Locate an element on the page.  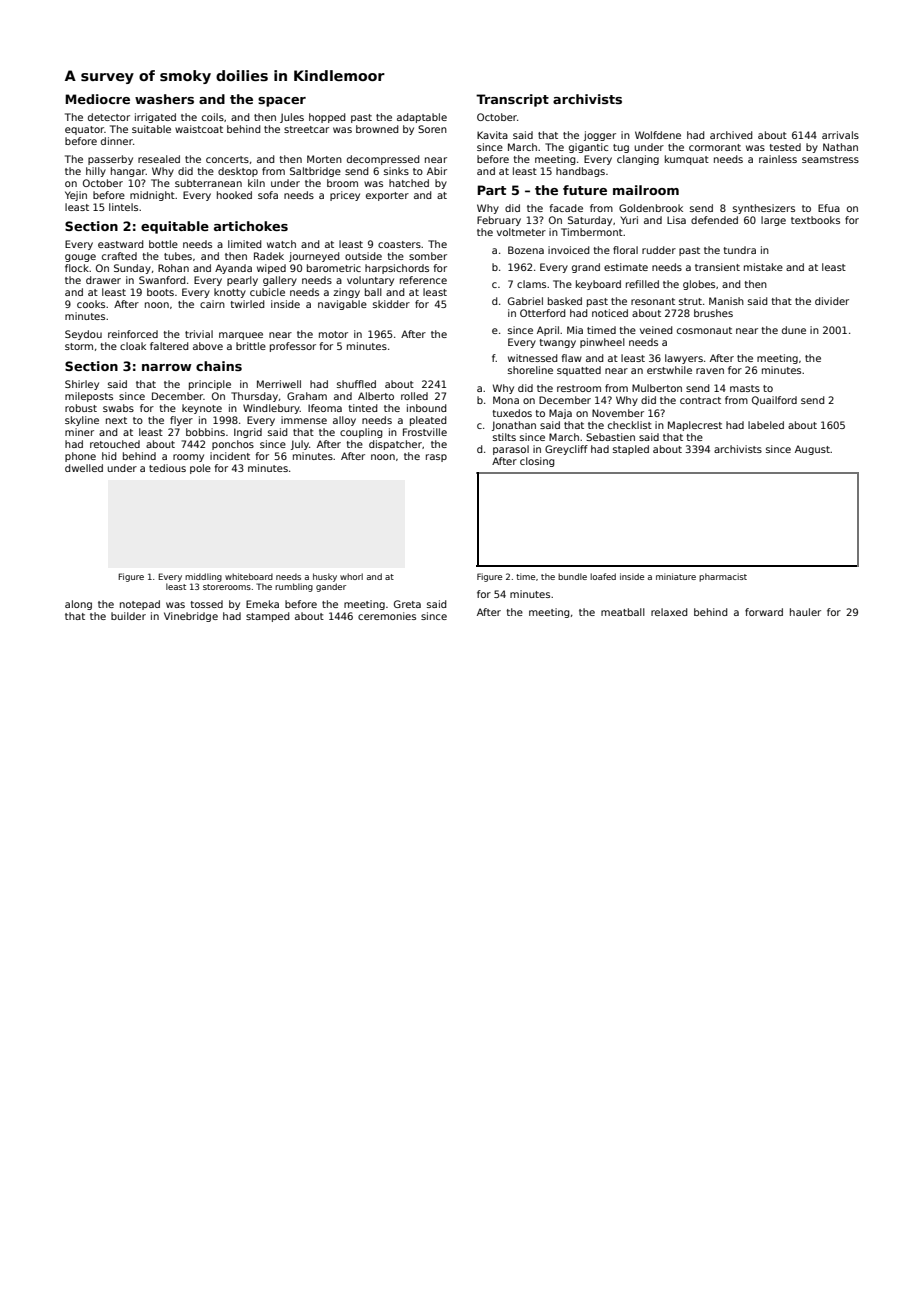
stamped is located at coordinates (268, 617).
